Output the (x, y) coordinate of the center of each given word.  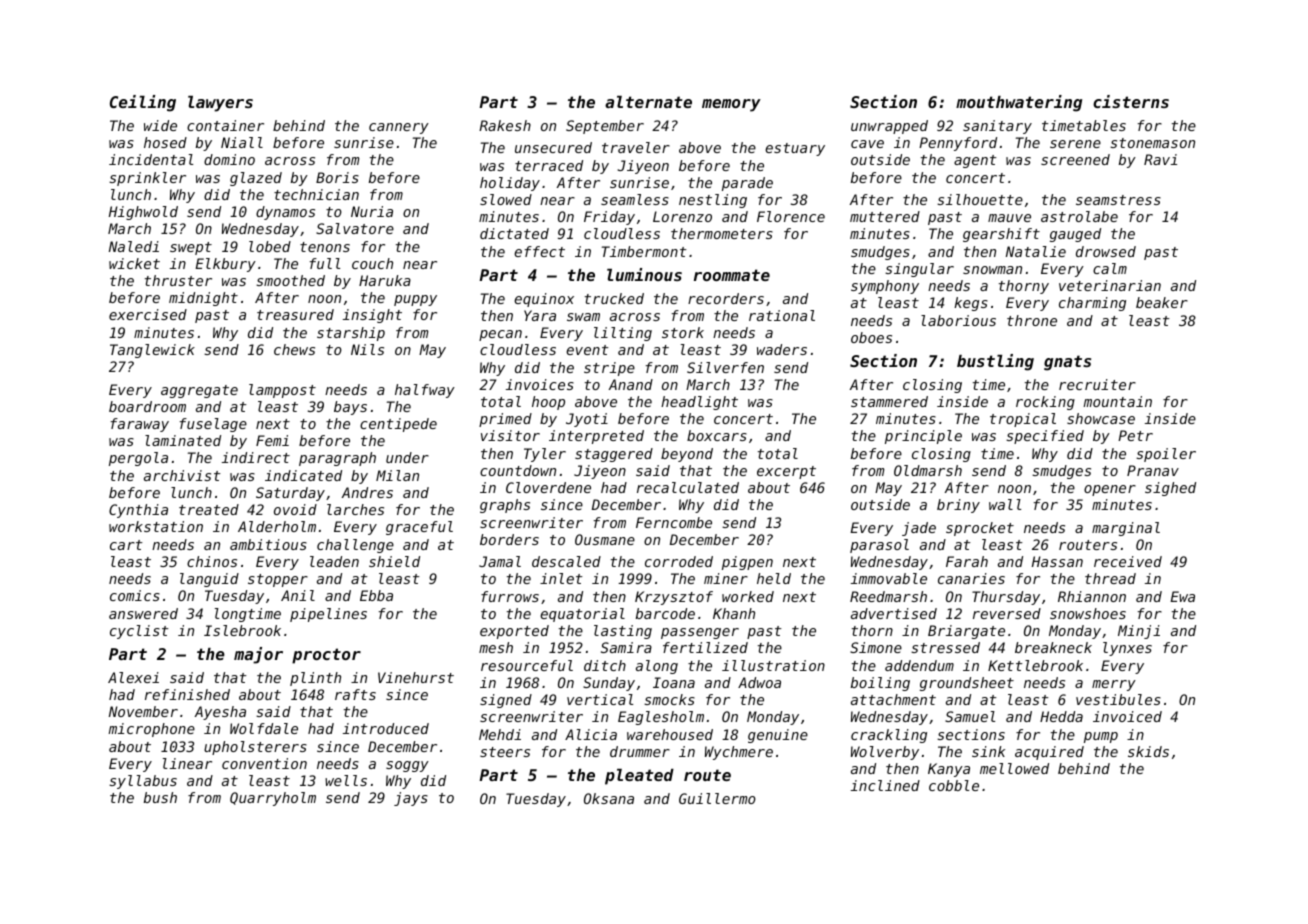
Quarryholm (273, 799)
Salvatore (355, 228)
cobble (954, 785)
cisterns (1131, 101)
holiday (510, 184)
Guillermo (717, 798)
